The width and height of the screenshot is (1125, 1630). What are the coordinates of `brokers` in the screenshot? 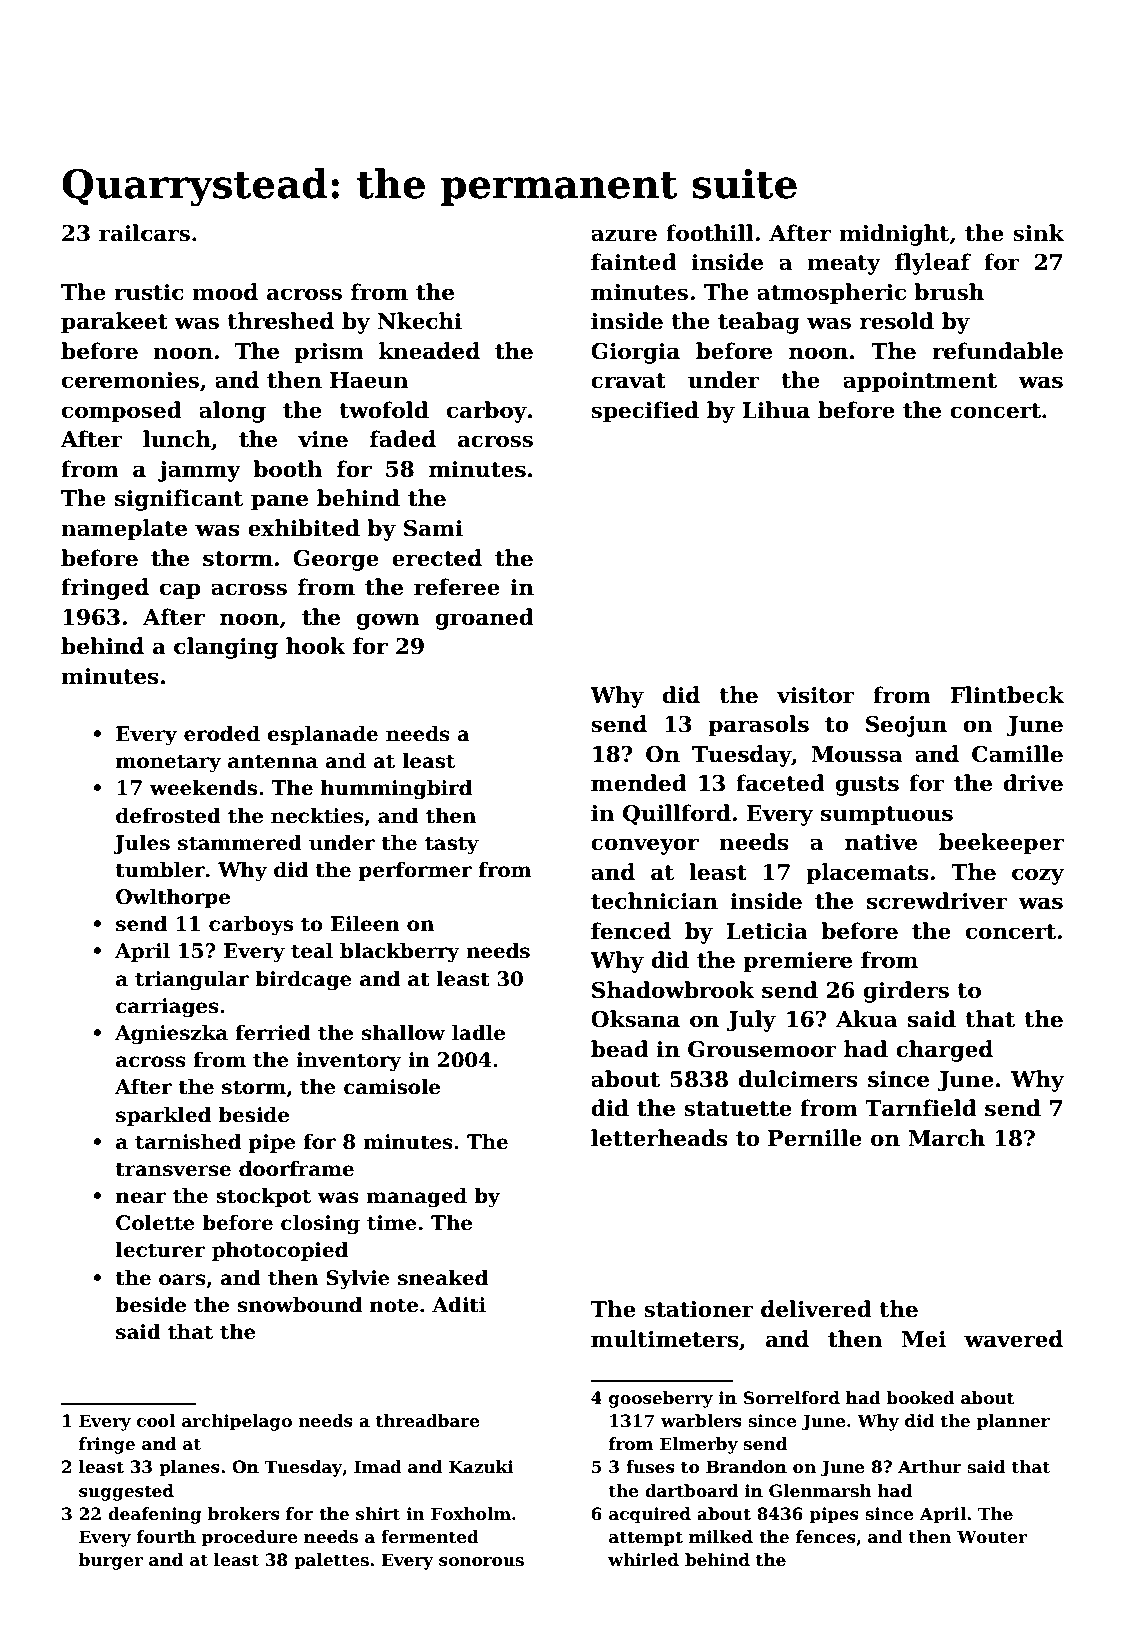 It's located at (244, 1514).
